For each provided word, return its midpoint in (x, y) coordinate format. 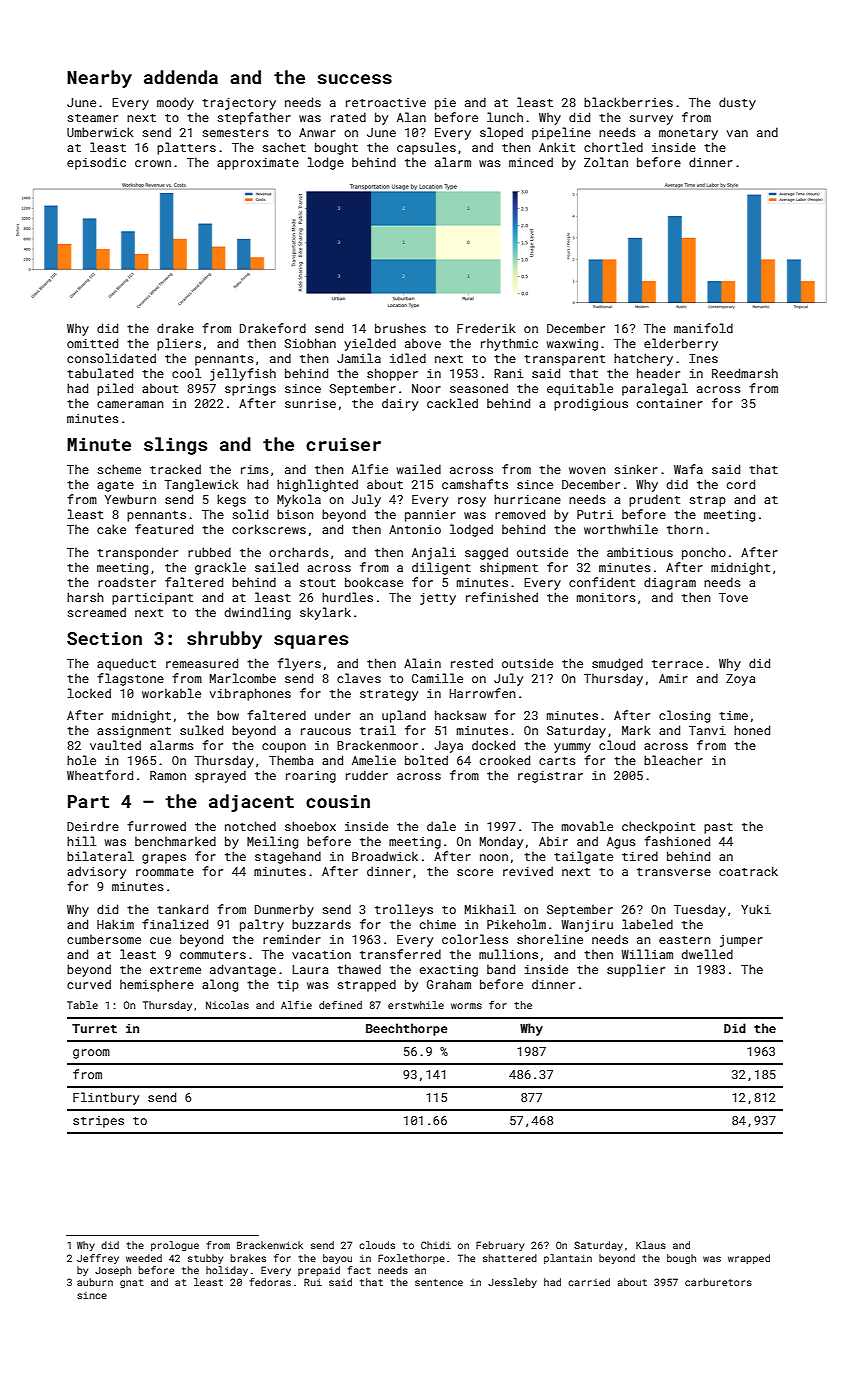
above (423, 343)
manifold (703, 328)
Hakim (115, 924)
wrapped (749, 1259)
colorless (475, 939)
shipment (509, 568)
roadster (127, 582)
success (354, 79)
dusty (737, 103)
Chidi (436, 1245)
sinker (636, 469)
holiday (227, 1271)
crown (153, 163)
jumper (741, 941)
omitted (92, 343)
